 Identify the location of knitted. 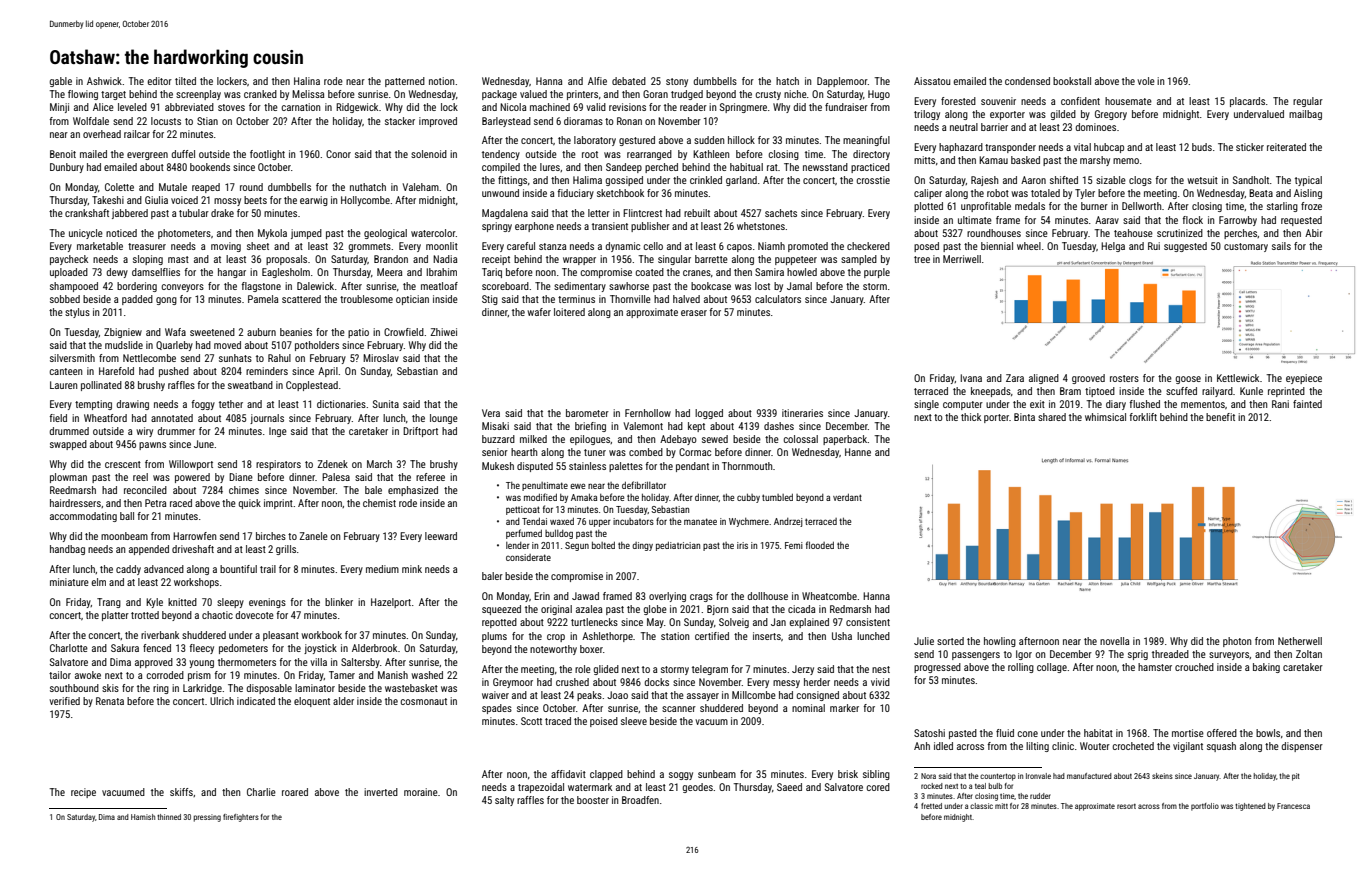
(182, 602).
